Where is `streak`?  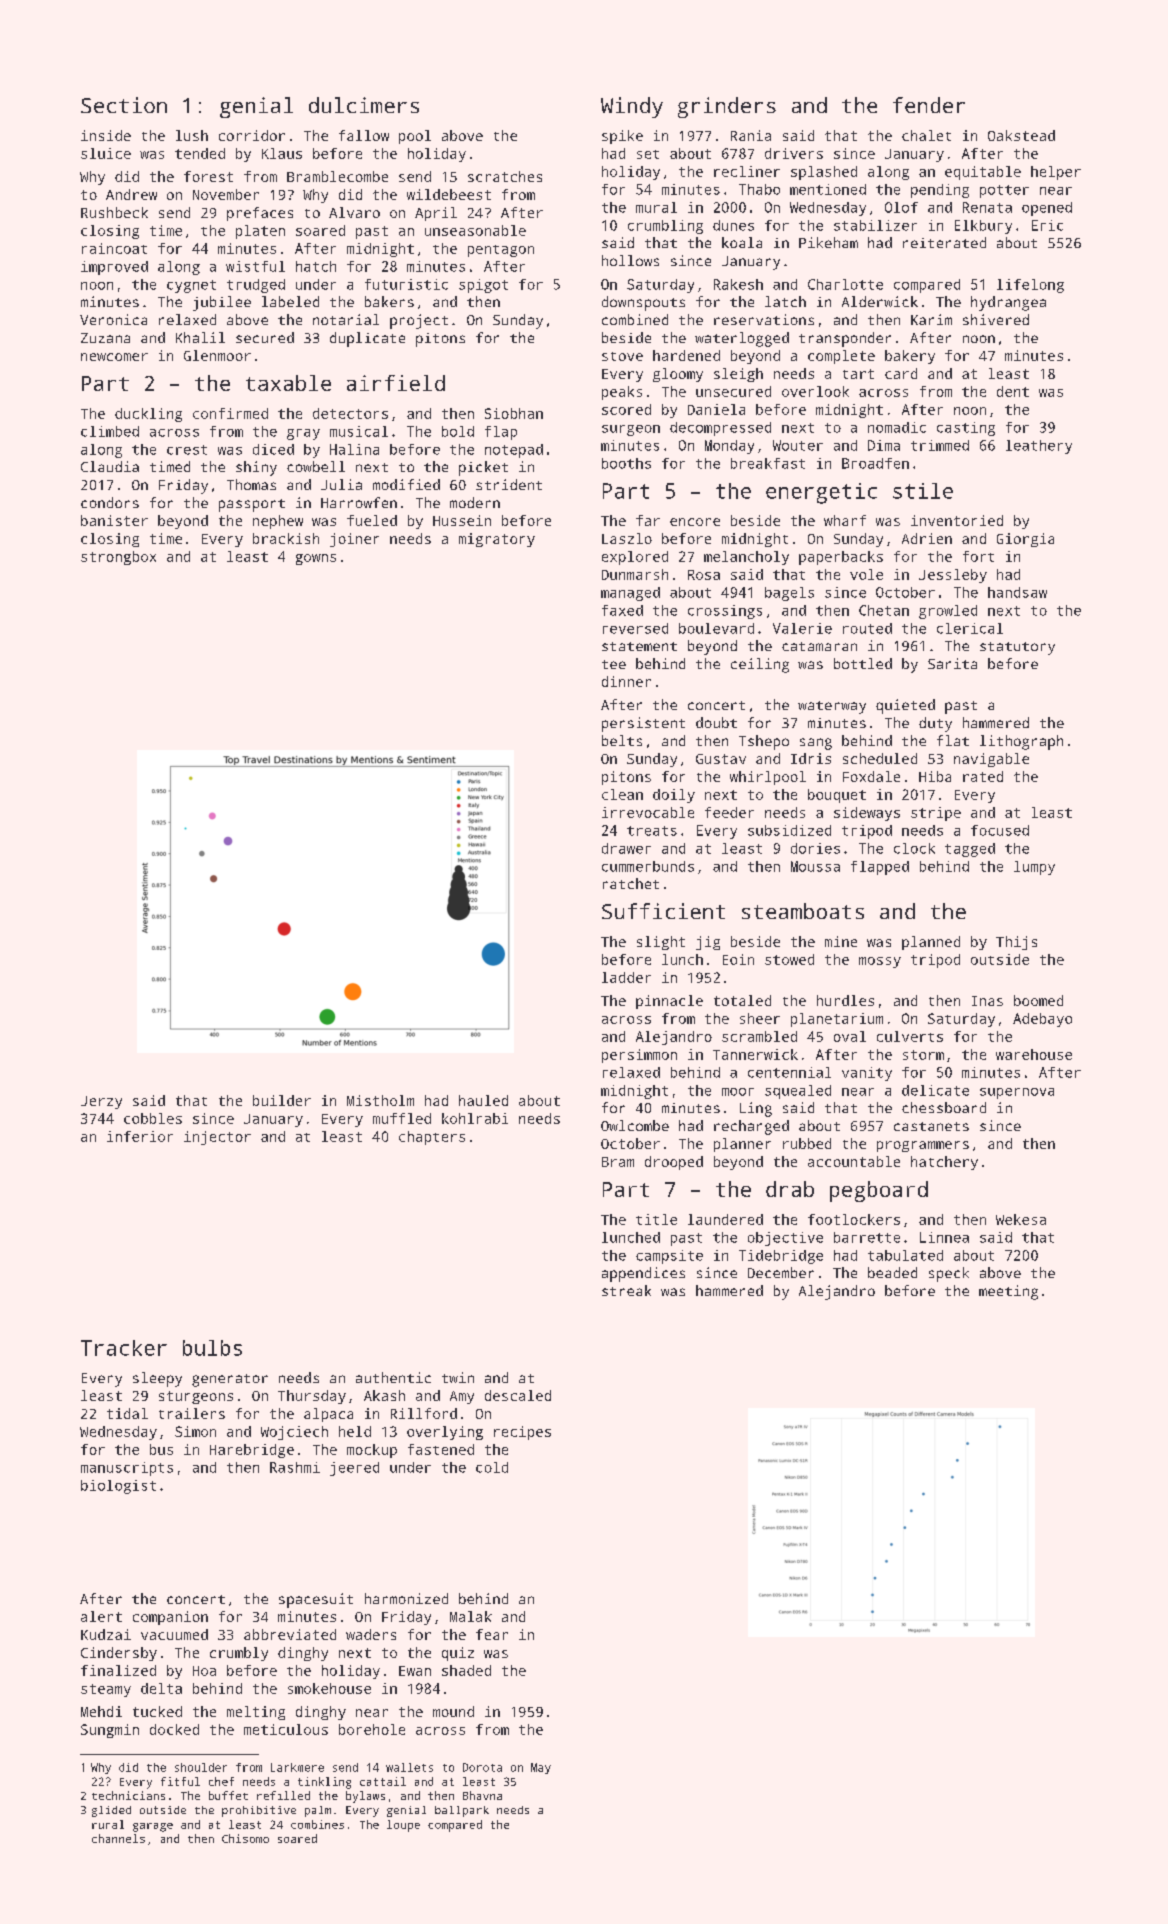
streak is located at coordinates (626, 1290).
